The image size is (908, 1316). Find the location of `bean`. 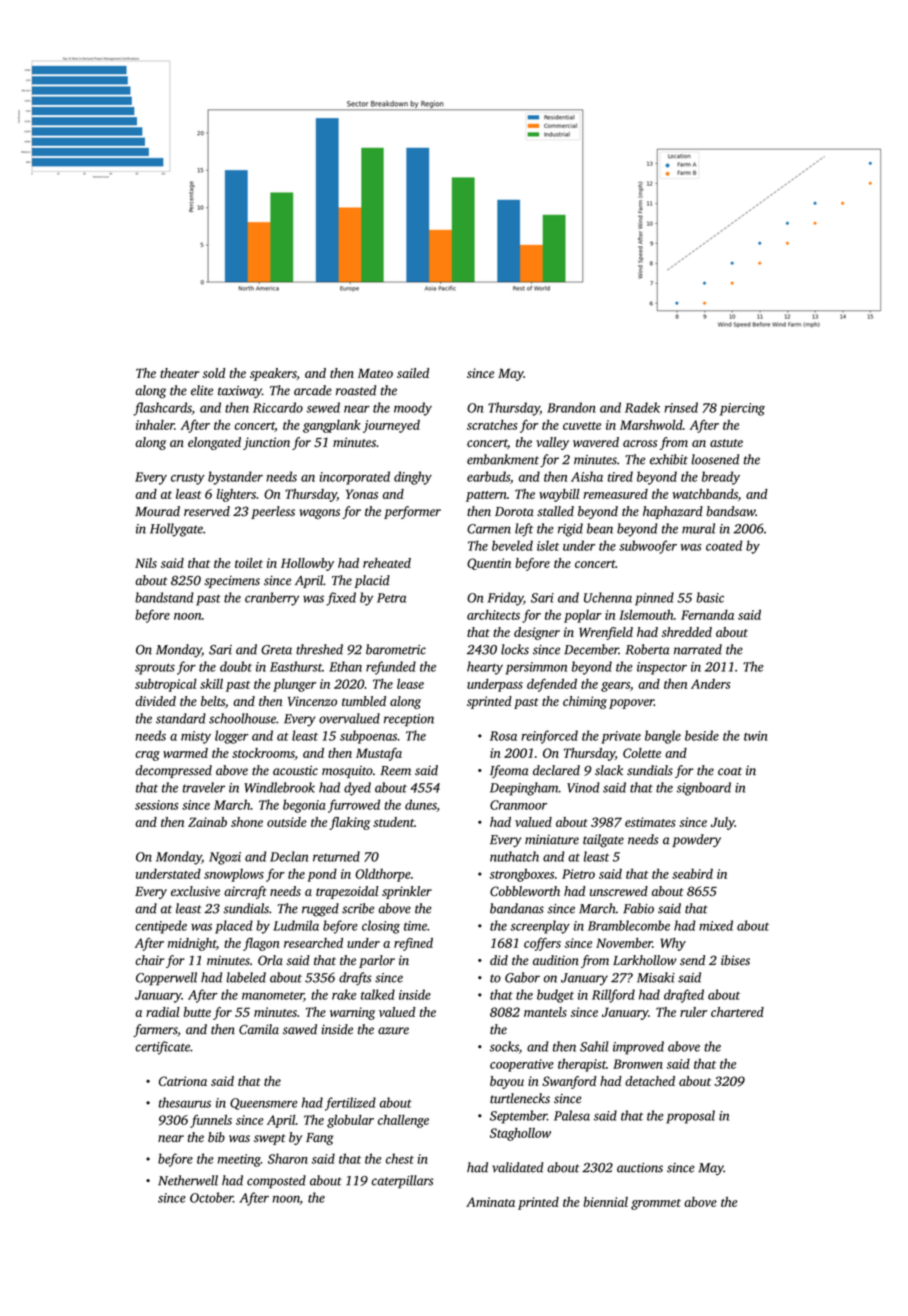

bean is located at coordinates (600, 528).
